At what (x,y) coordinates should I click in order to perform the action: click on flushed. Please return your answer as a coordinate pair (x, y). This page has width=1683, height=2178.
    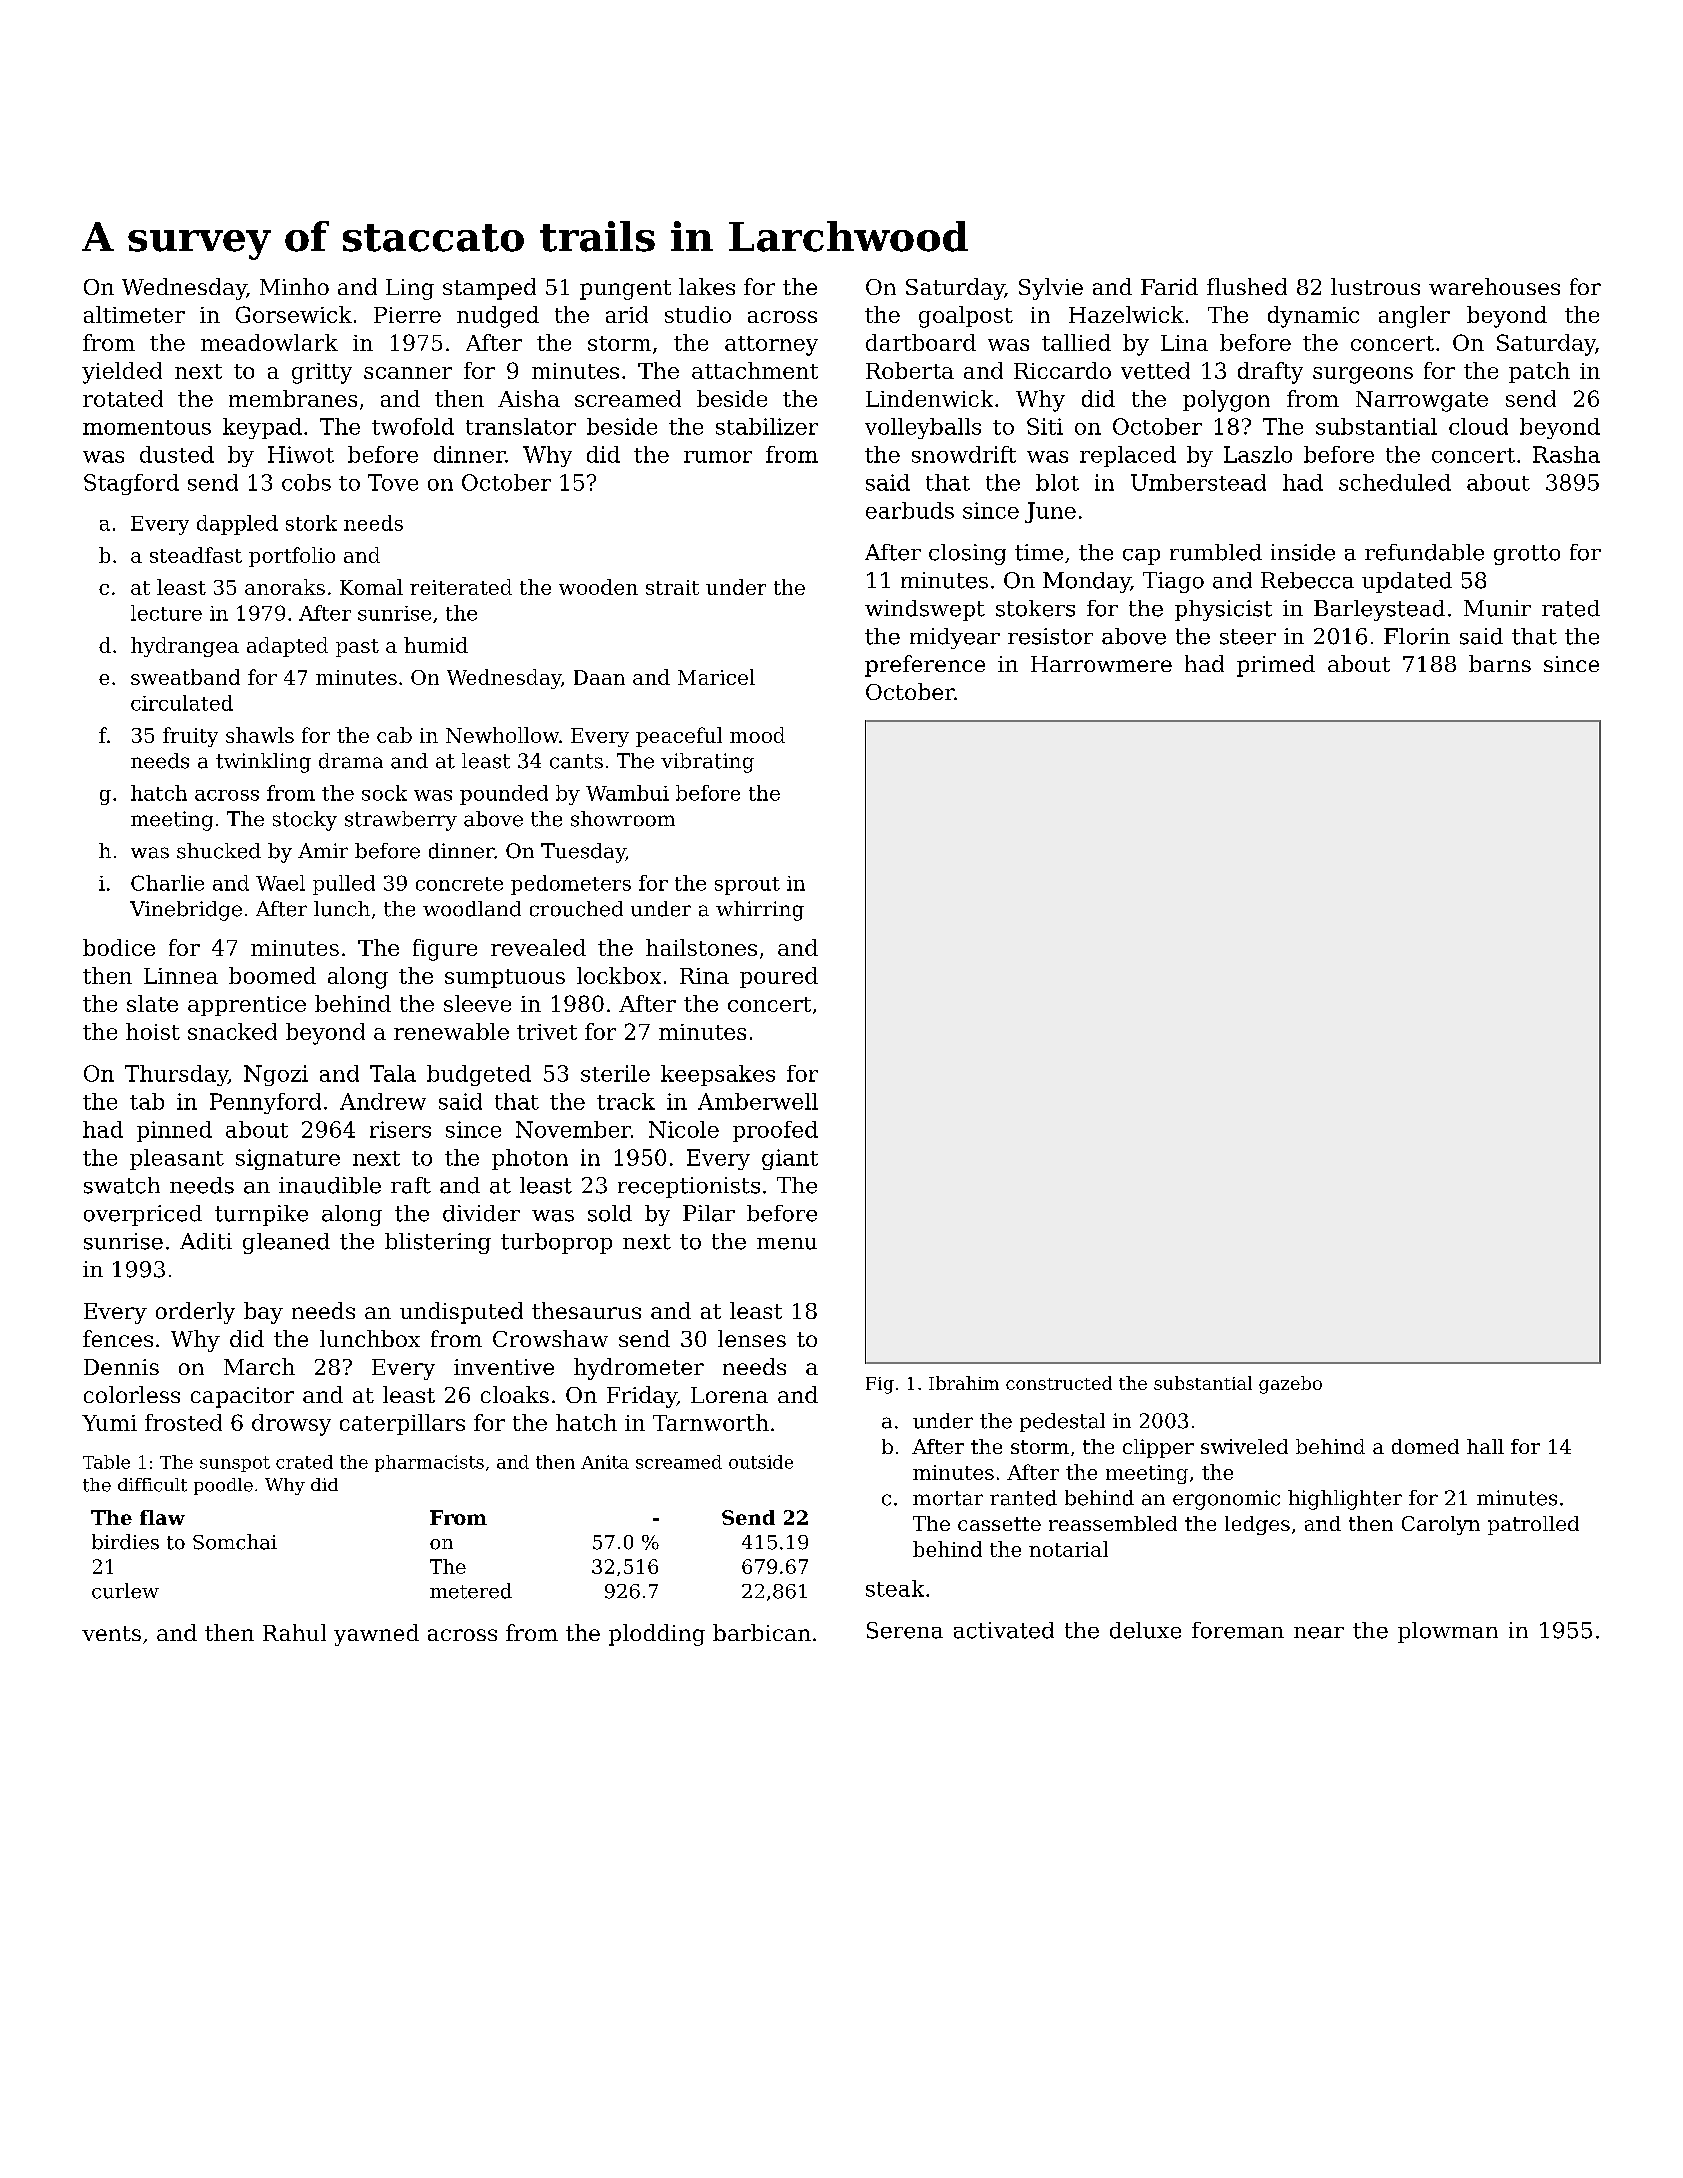
    Looking at the image, I should click on (1247, 286).
